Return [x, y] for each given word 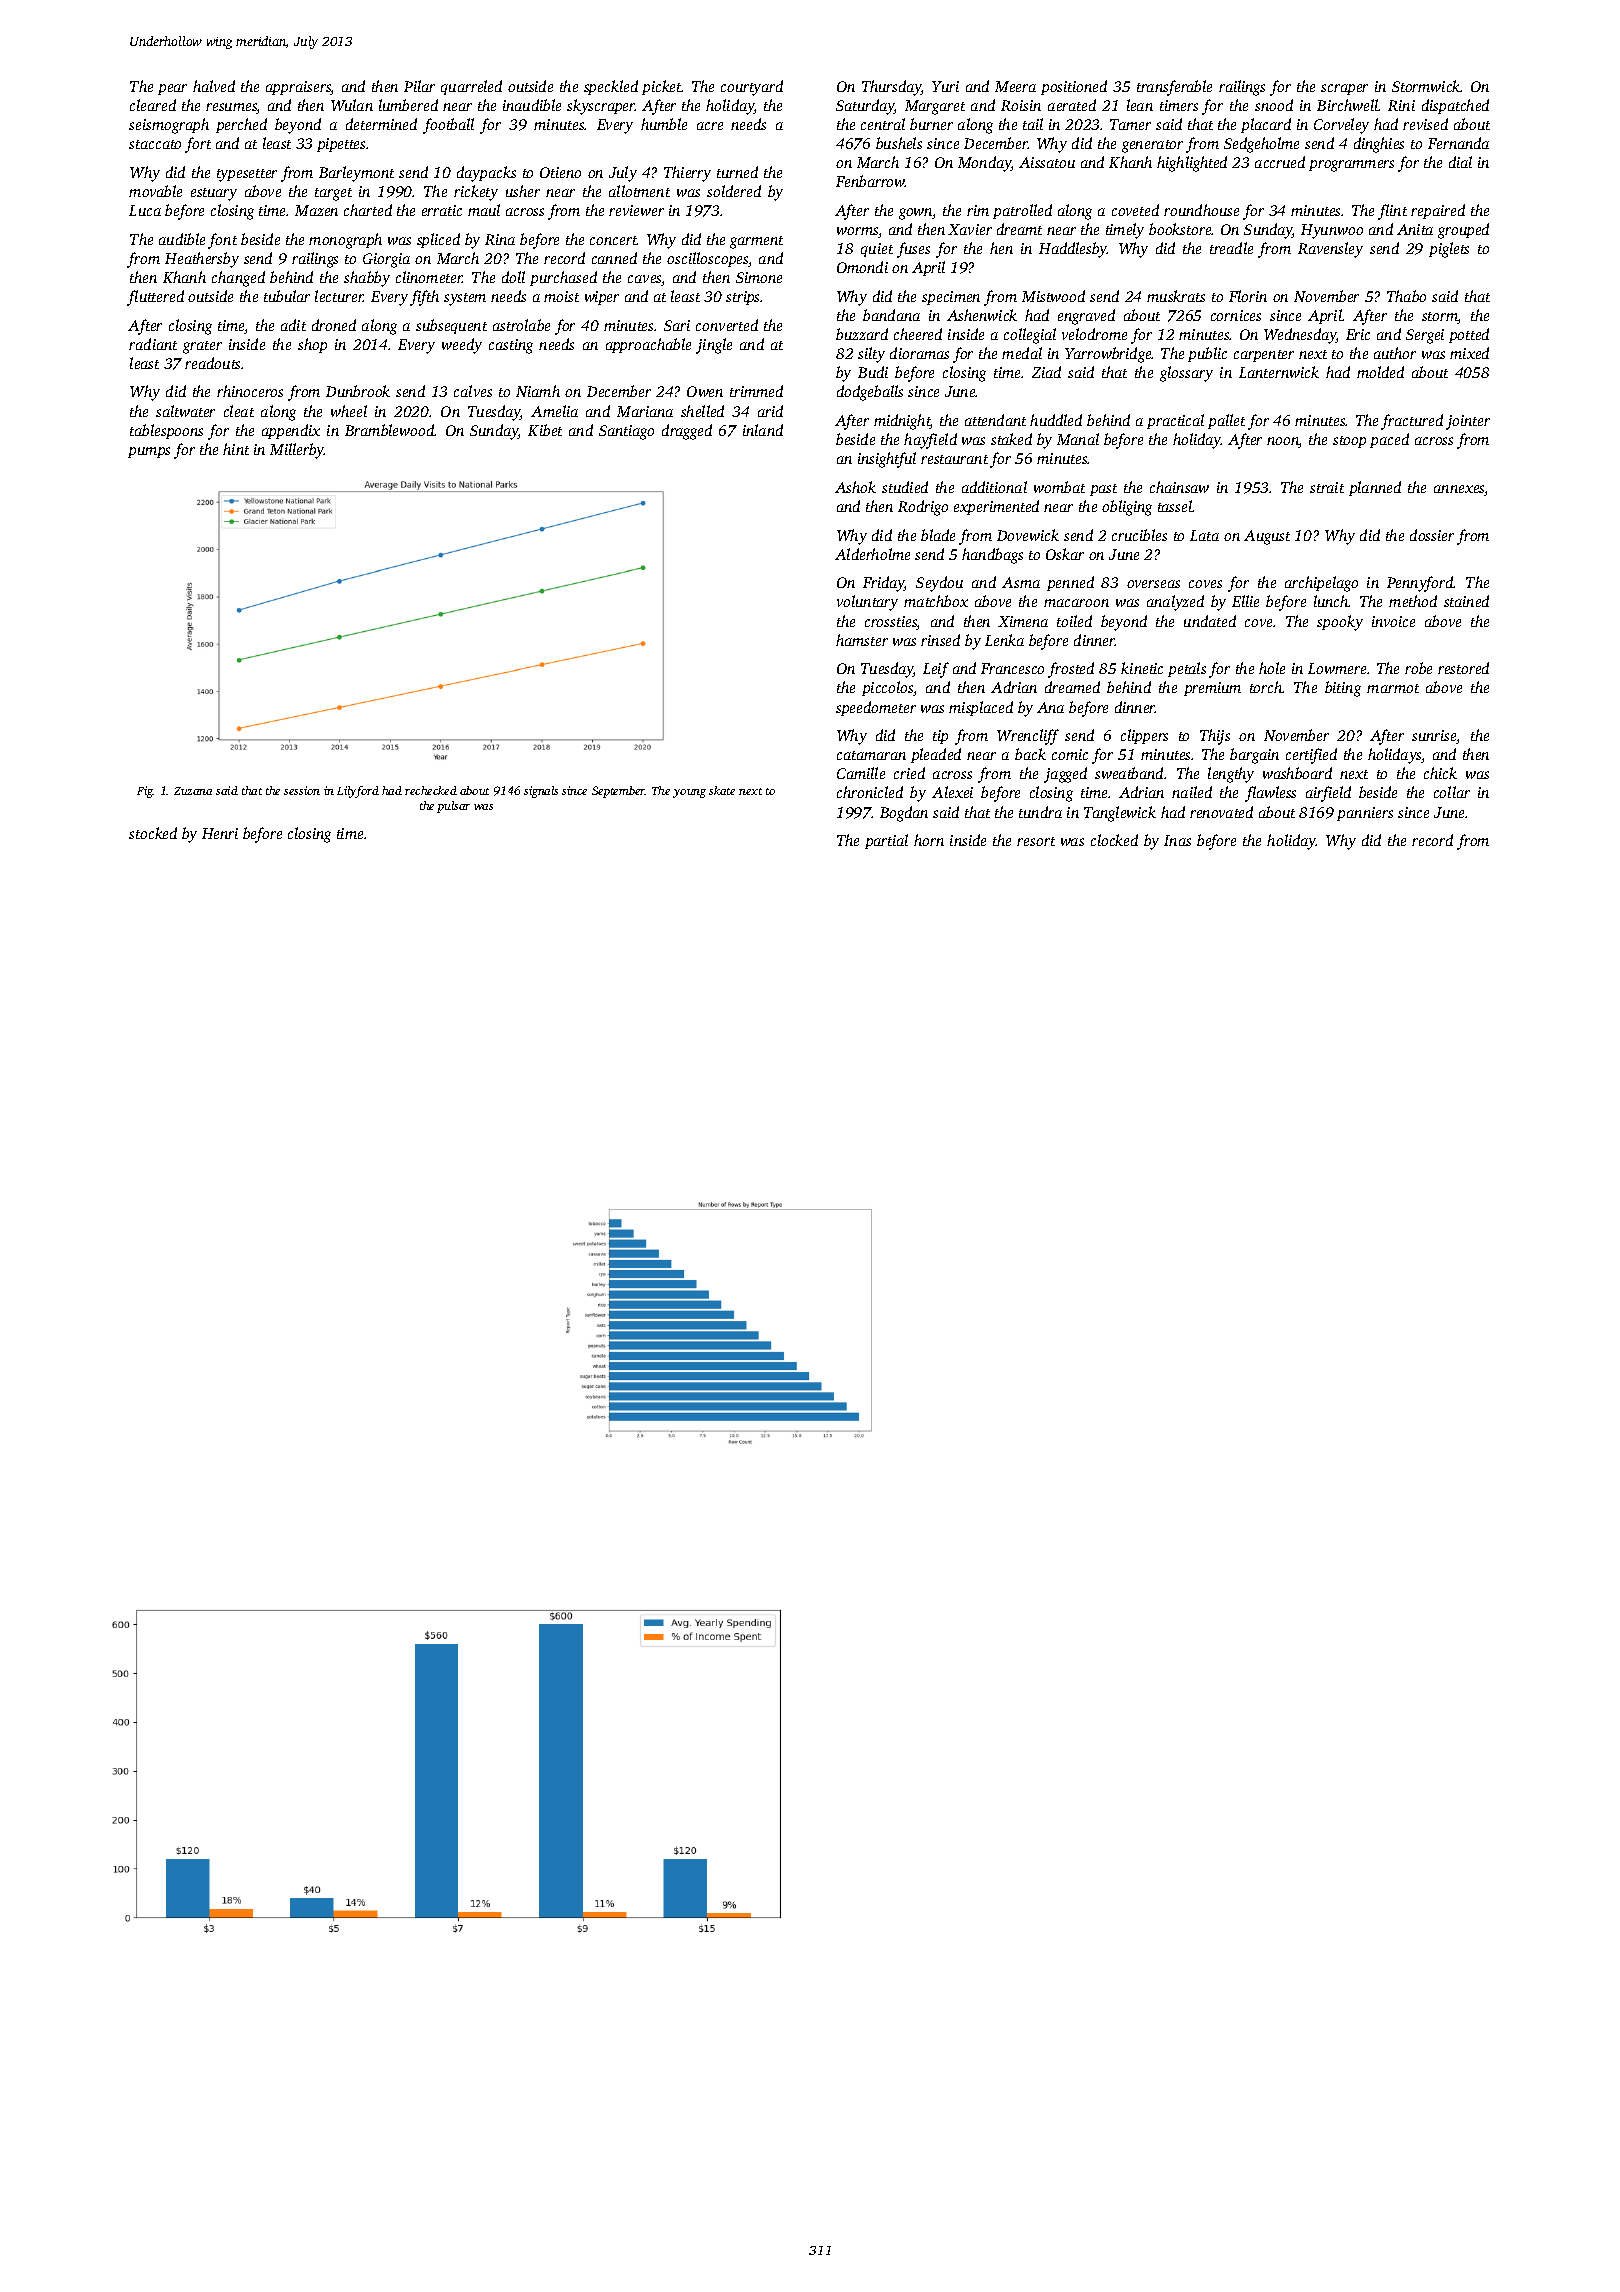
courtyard [752, 88]
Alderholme [872, 554]
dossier [1432, 535]
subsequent [451, 326]
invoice [1393, 621]
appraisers [298, 88]
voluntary [867, 603]
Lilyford [358, 792]
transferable [1174, 88]
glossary [1186, 374]
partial [886, 841]
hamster [862, 640]
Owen [705, 391]
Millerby [297, 451]
